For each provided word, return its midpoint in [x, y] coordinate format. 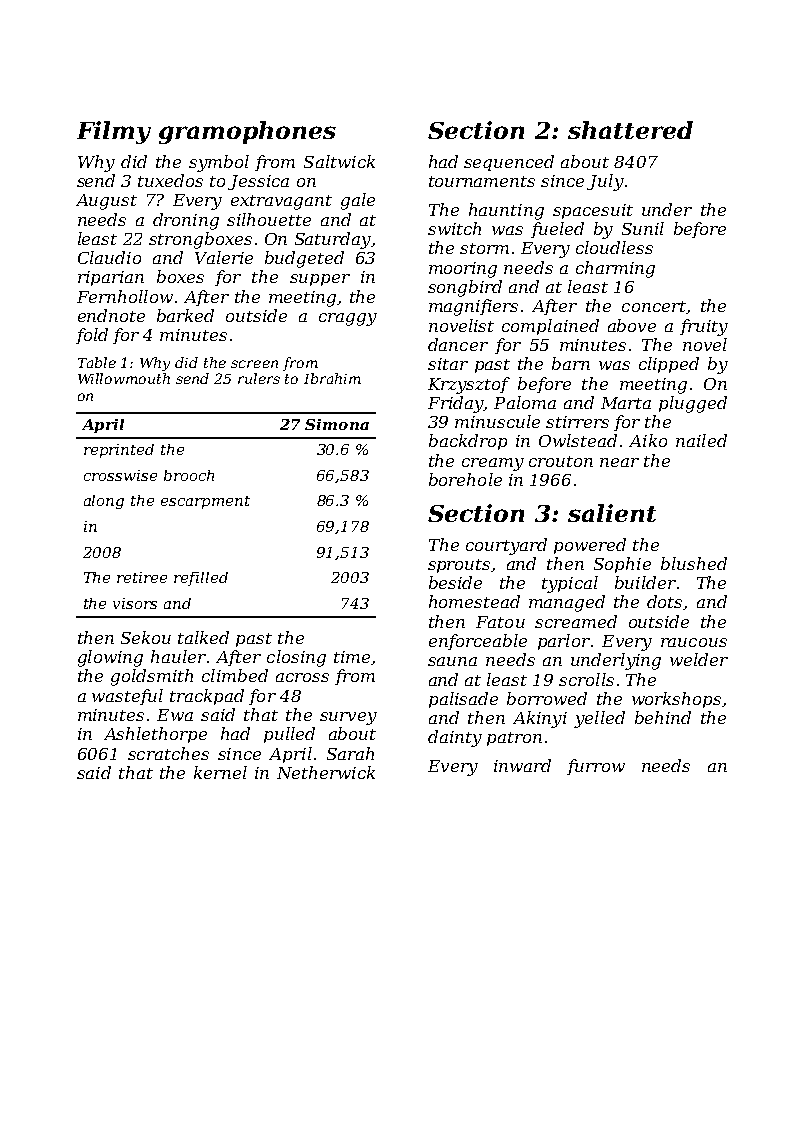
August [106, 202]
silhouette [269, 219]
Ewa [175, 715]
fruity [704, 327]
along [104, 502]
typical [570, 584]
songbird [465, 288]
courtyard [506, 546]
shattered [630, 130]
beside [455, 582]
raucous [694, 642]
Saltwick [339, 161]
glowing [110, 658]
